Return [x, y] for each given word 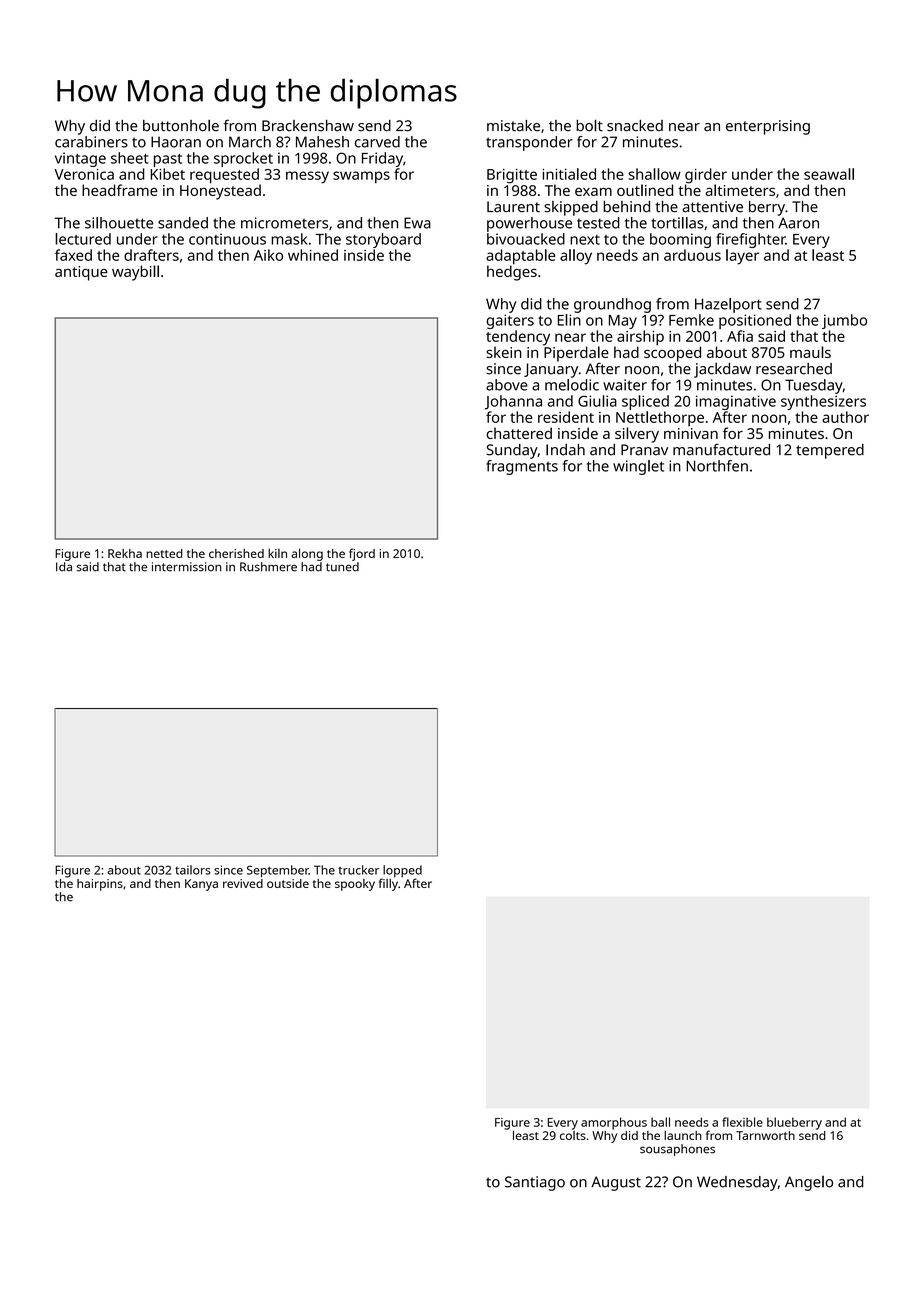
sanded [183, 223]
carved [377, 142]
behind [626, 207]
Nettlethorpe [660, 419]
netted [164, 553]
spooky [355, 885]
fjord [362, 554]
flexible [742, 1122]
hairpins [100, 885]
